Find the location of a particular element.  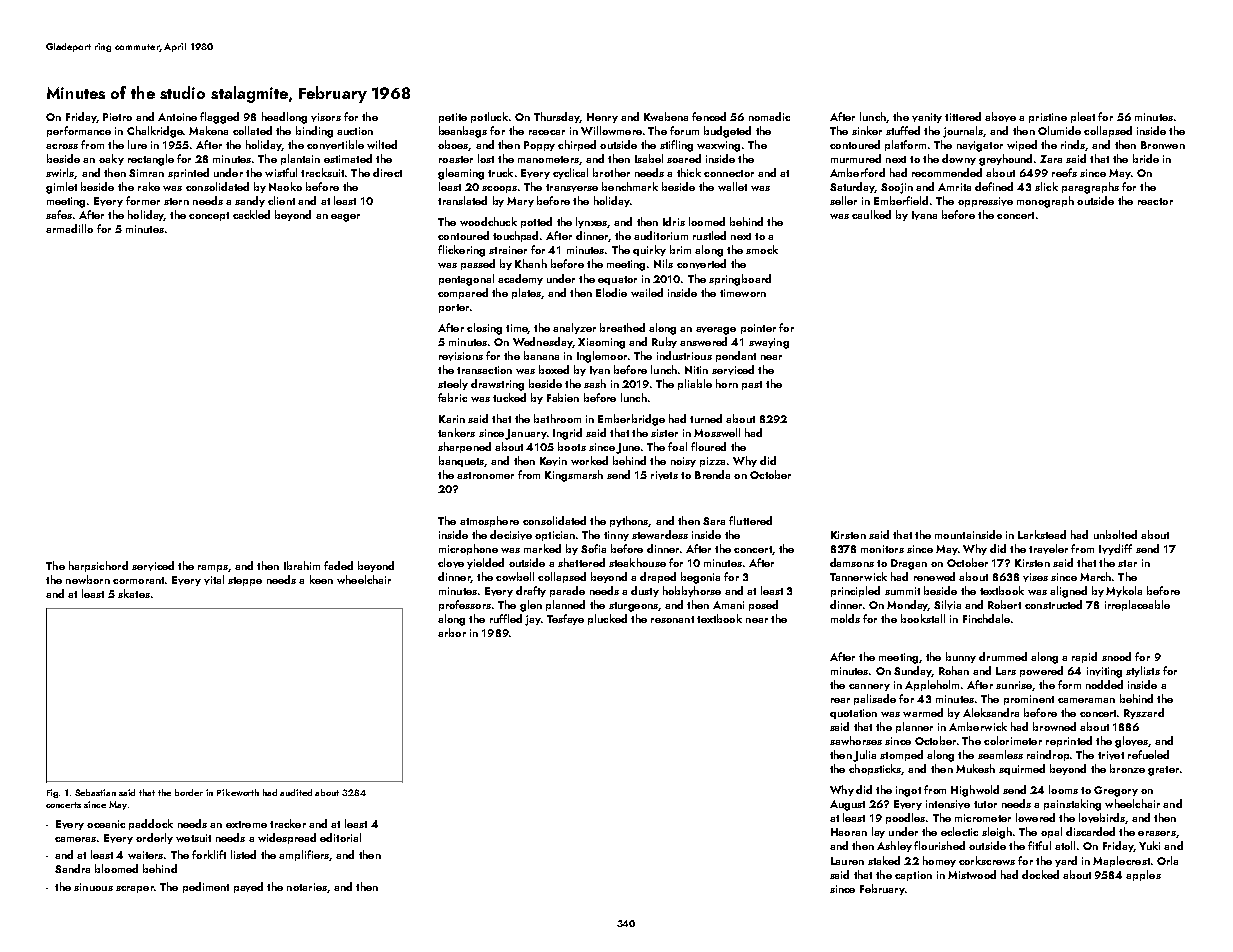

armadillo is located at coordinates (69, 228).
